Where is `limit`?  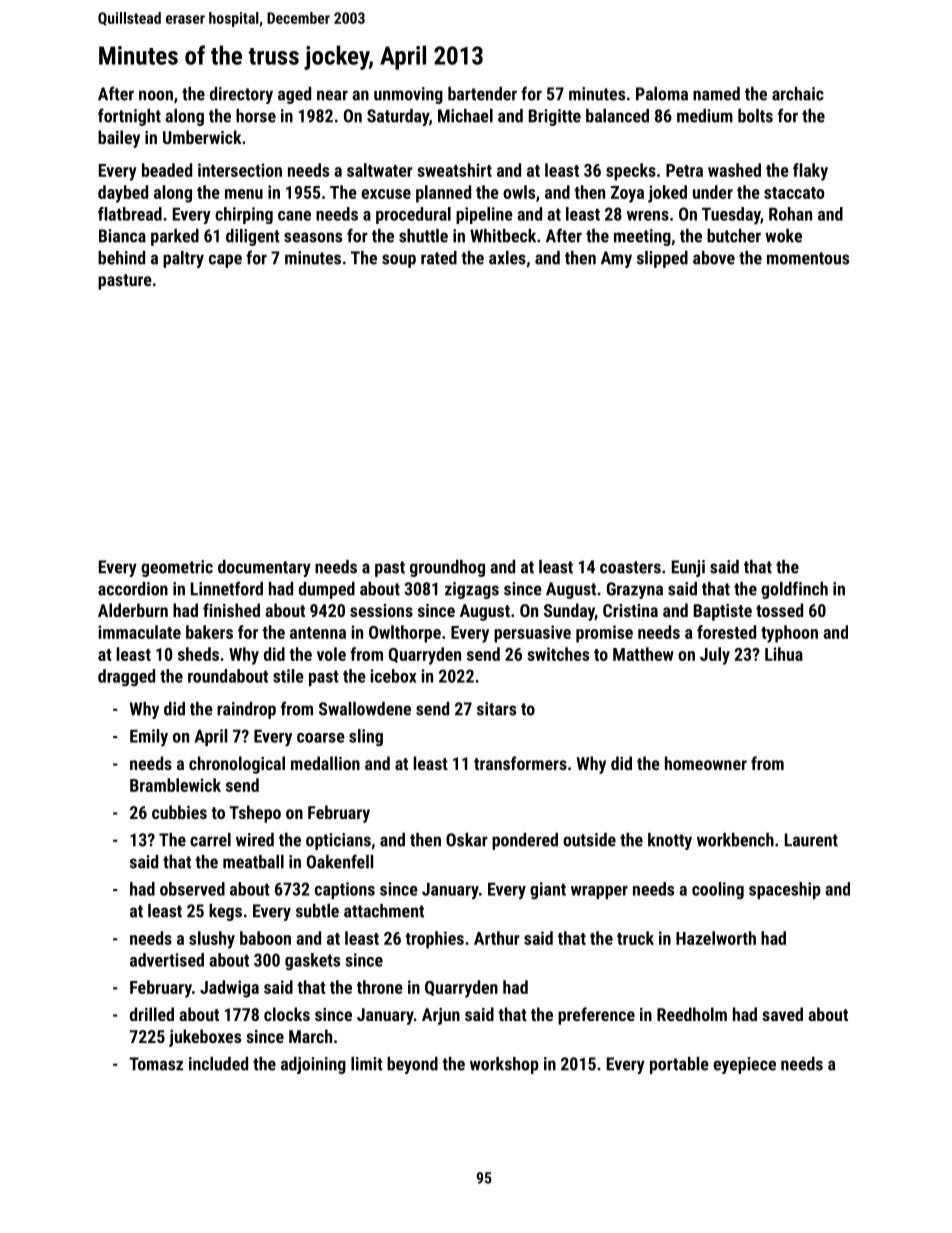 limit is located at coordinates (367, 1064).
